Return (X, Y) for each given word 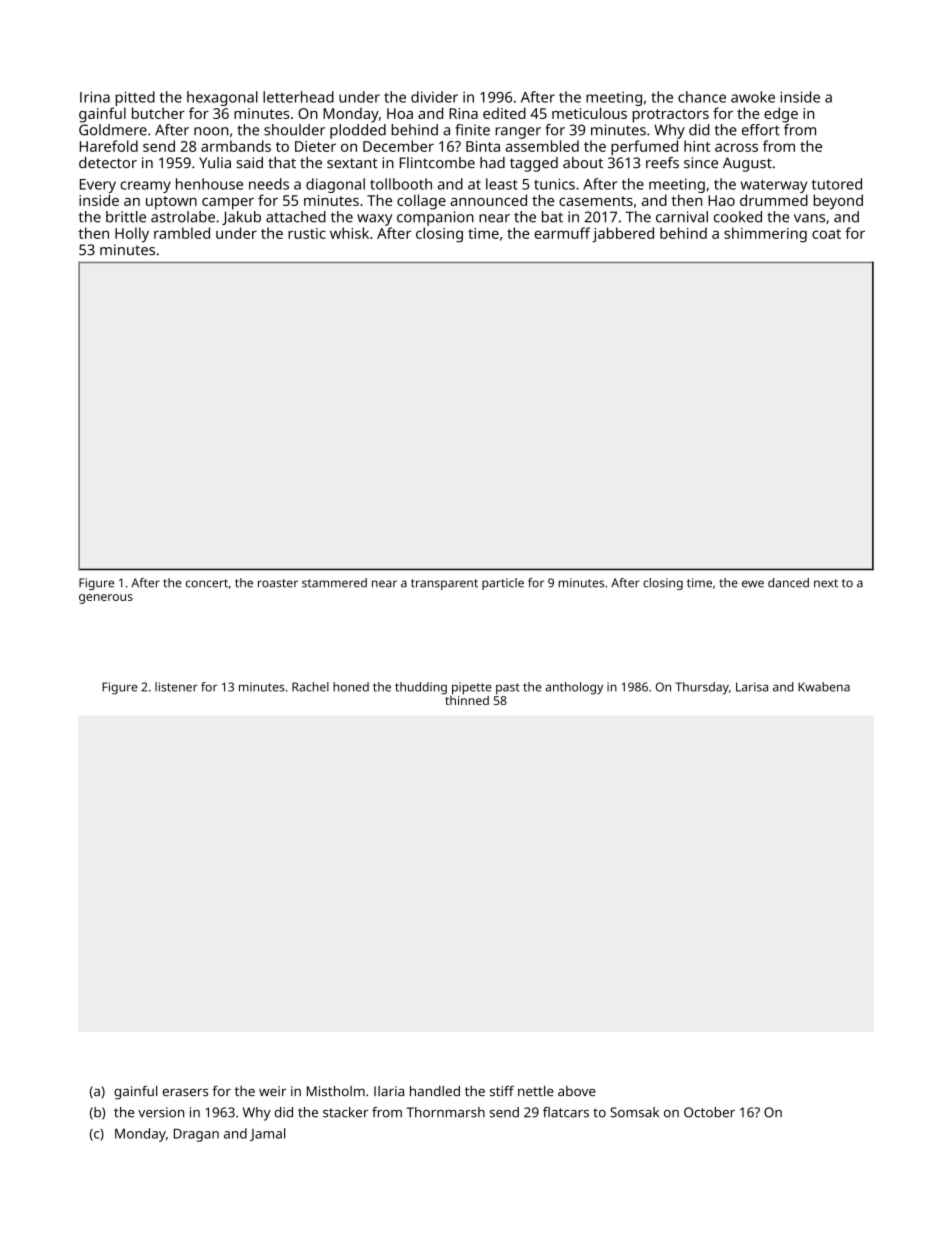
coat (826, 234)
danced (788, 583)
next (826, 583)
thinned (467, 700)
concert (207, 583)
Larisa (752, 687)
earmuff (562, 233)
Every (98, 186)
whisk (349, 233)
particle (503, 584)
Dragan (196, 1135)
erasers (185, 1092)
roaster (278, 583)
